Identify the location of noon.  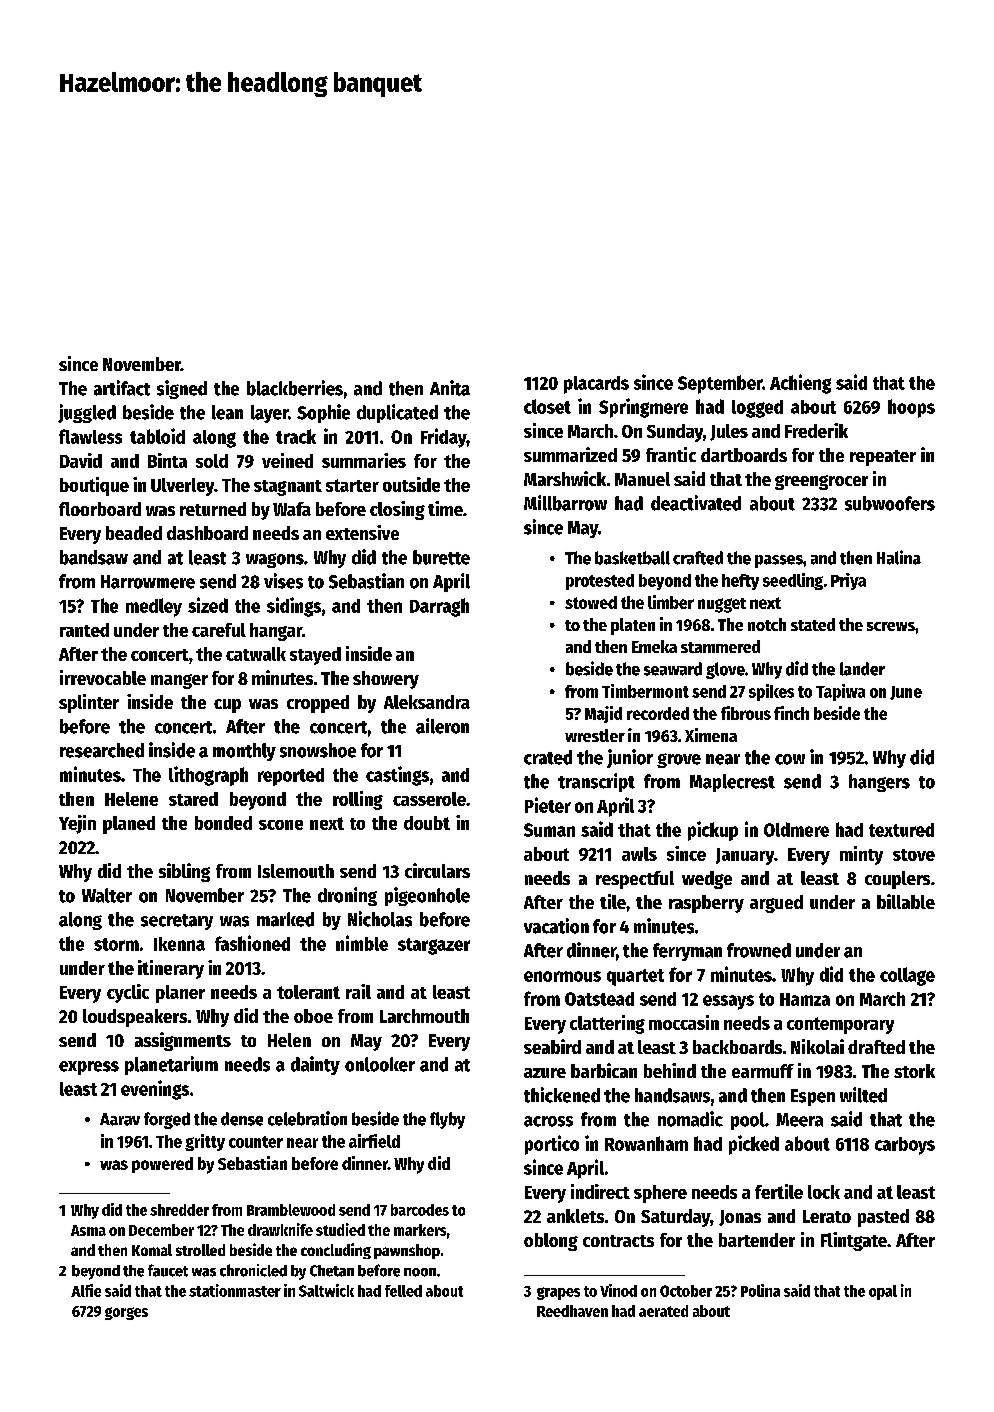
(420, 1272).
